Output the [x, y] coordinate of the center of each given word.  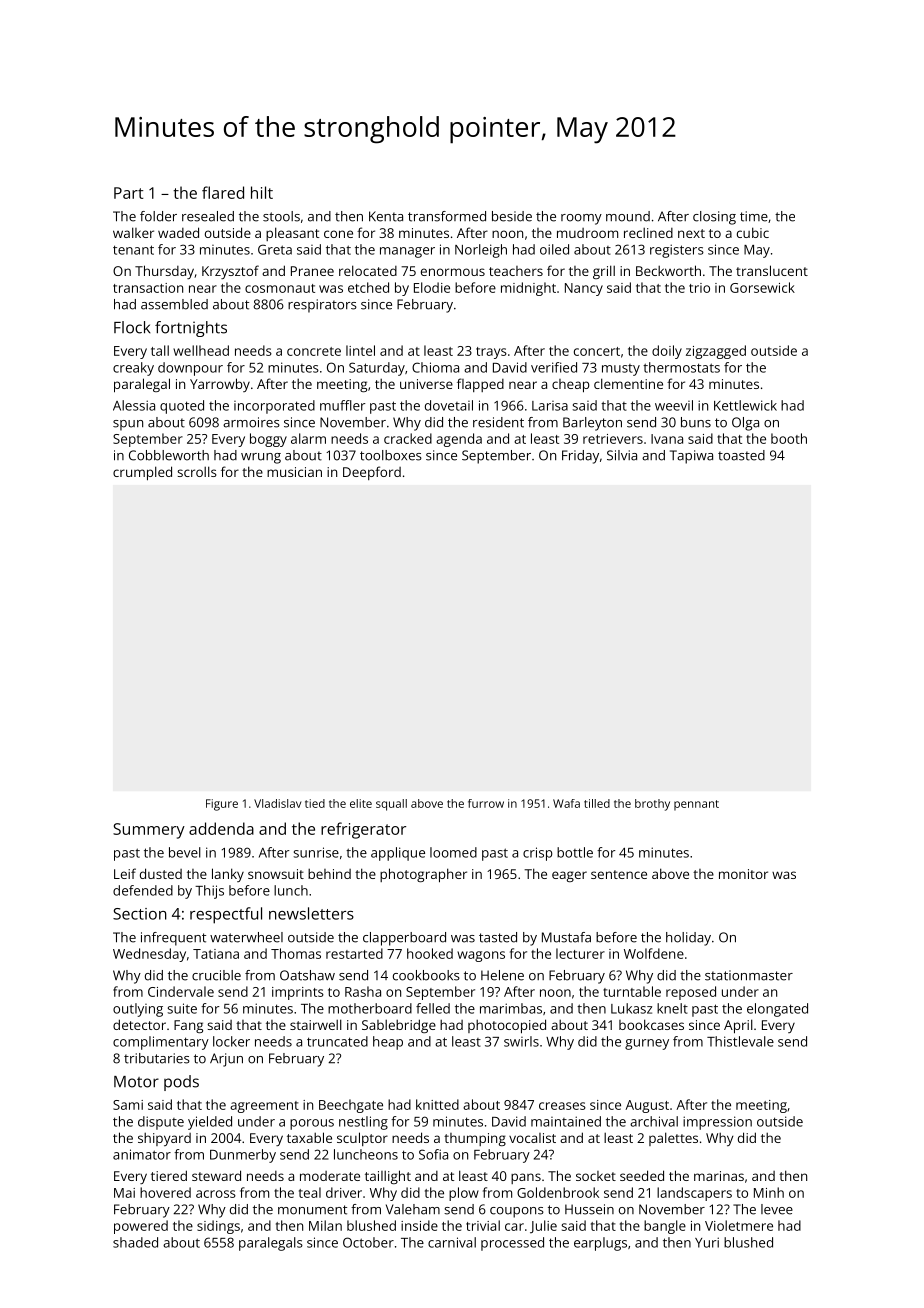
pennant [696, 805]
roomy [581, 219]
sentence [619, 874]
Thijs [209, 892]
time [754, 216]
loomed [453, 852]
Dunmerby [243, 1156]
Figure [222, 805]
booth [789, 438]
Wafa [566, 803]
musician [294, 472]
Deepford [372, 473]
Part [128, 193]
